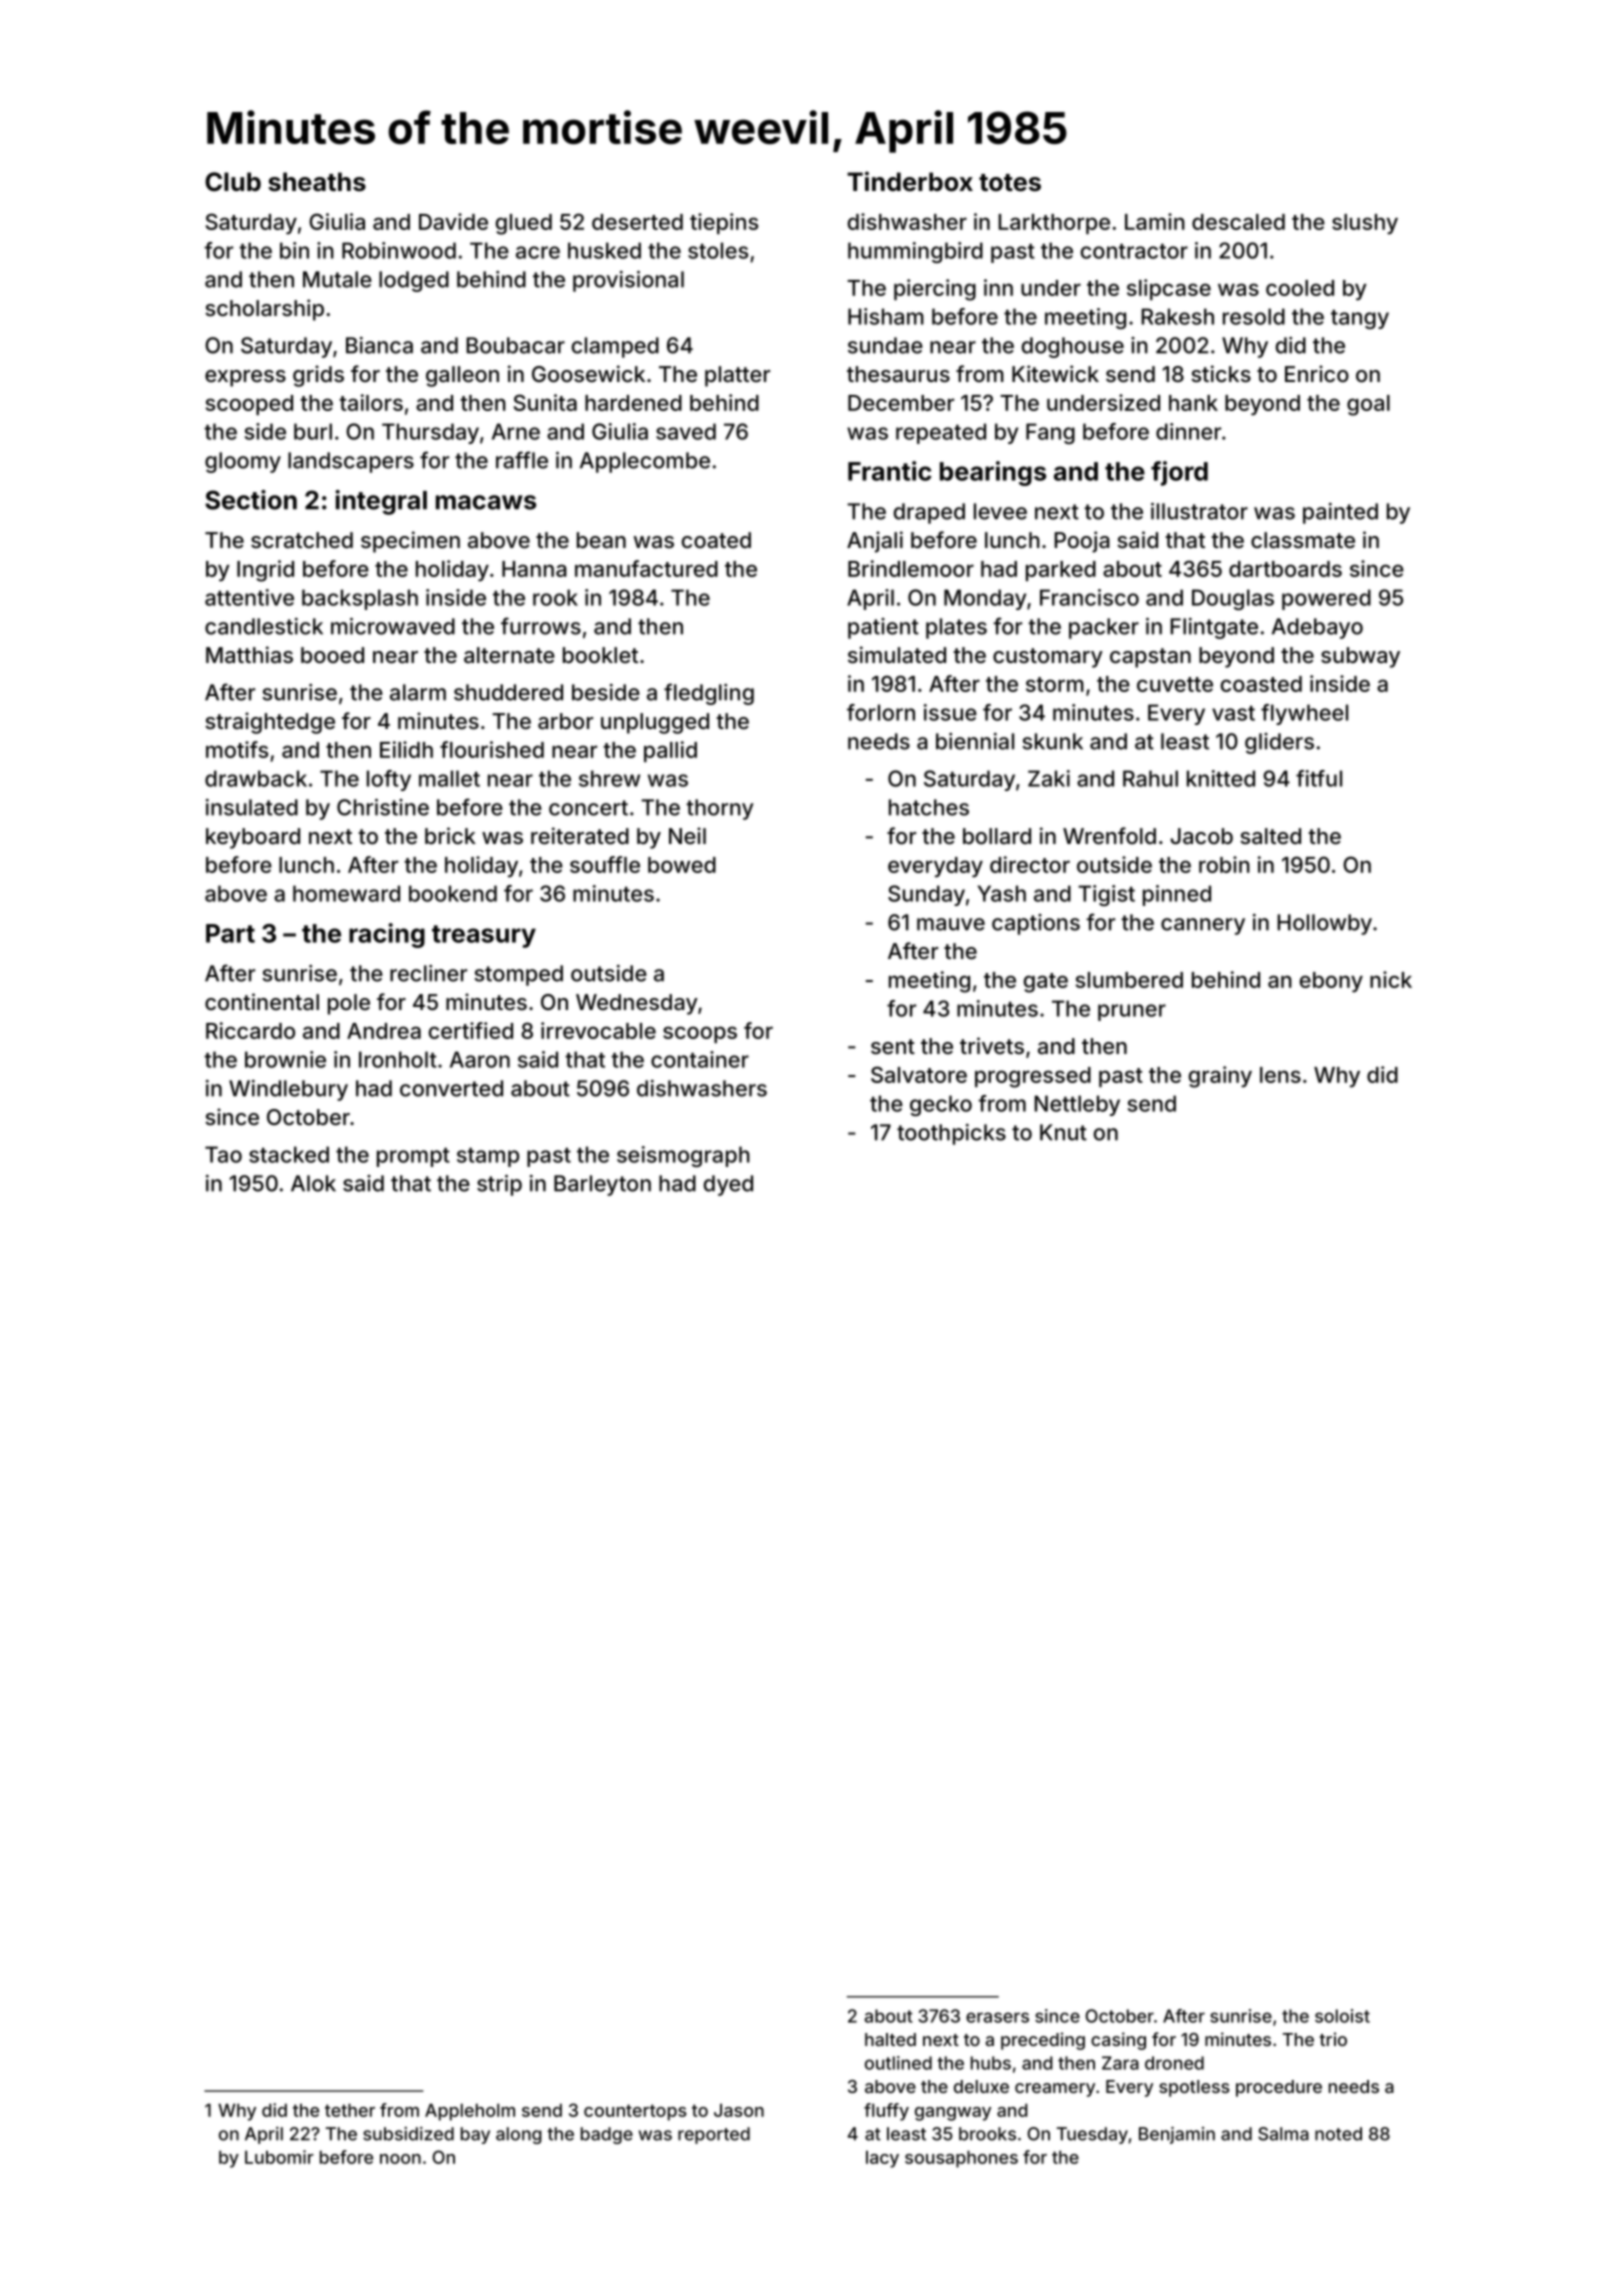 This screenshot has height=2292, width=1620. What do you see at coordinates (1073, 347) in the screenshot?
I see `doghouse` at bounding box center [1073, 347].
